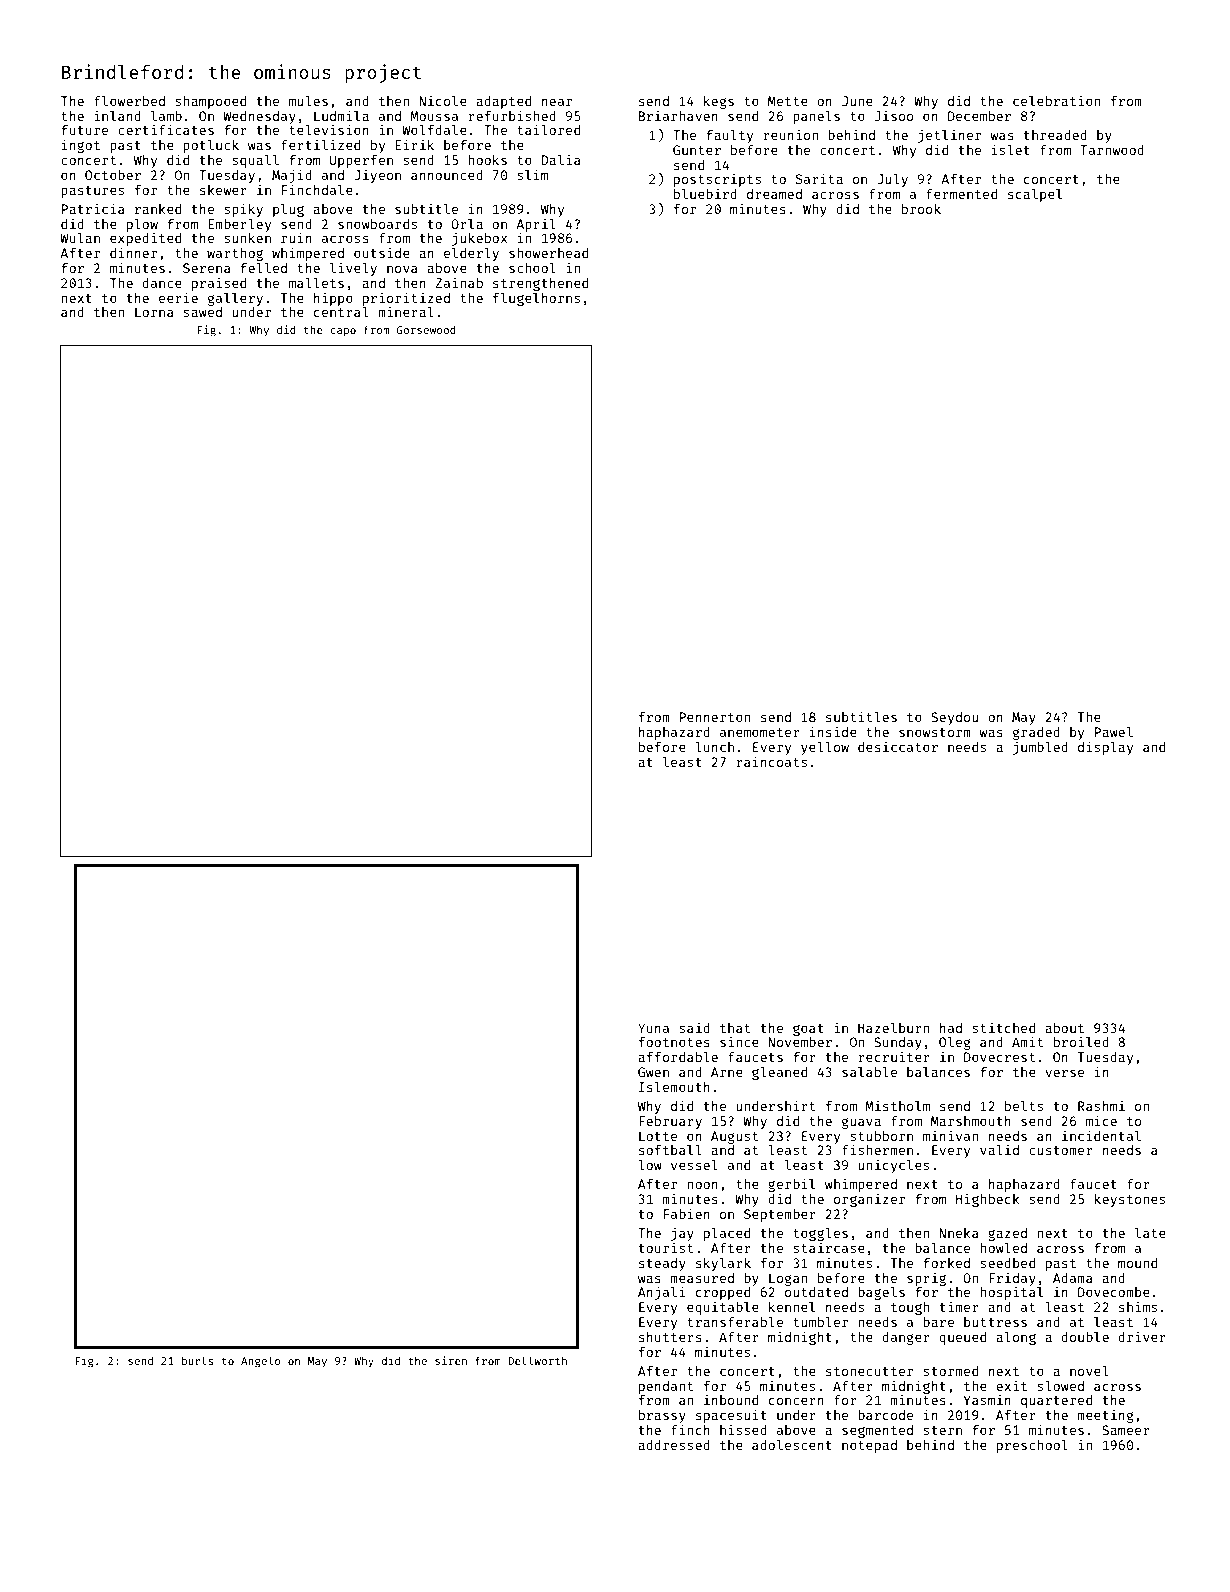 Image resolution: width=1230 pixels, height=1592 pixels. Describe the element at coordinates (198, 1360) in the screenshot. I see `burls` at that location.
